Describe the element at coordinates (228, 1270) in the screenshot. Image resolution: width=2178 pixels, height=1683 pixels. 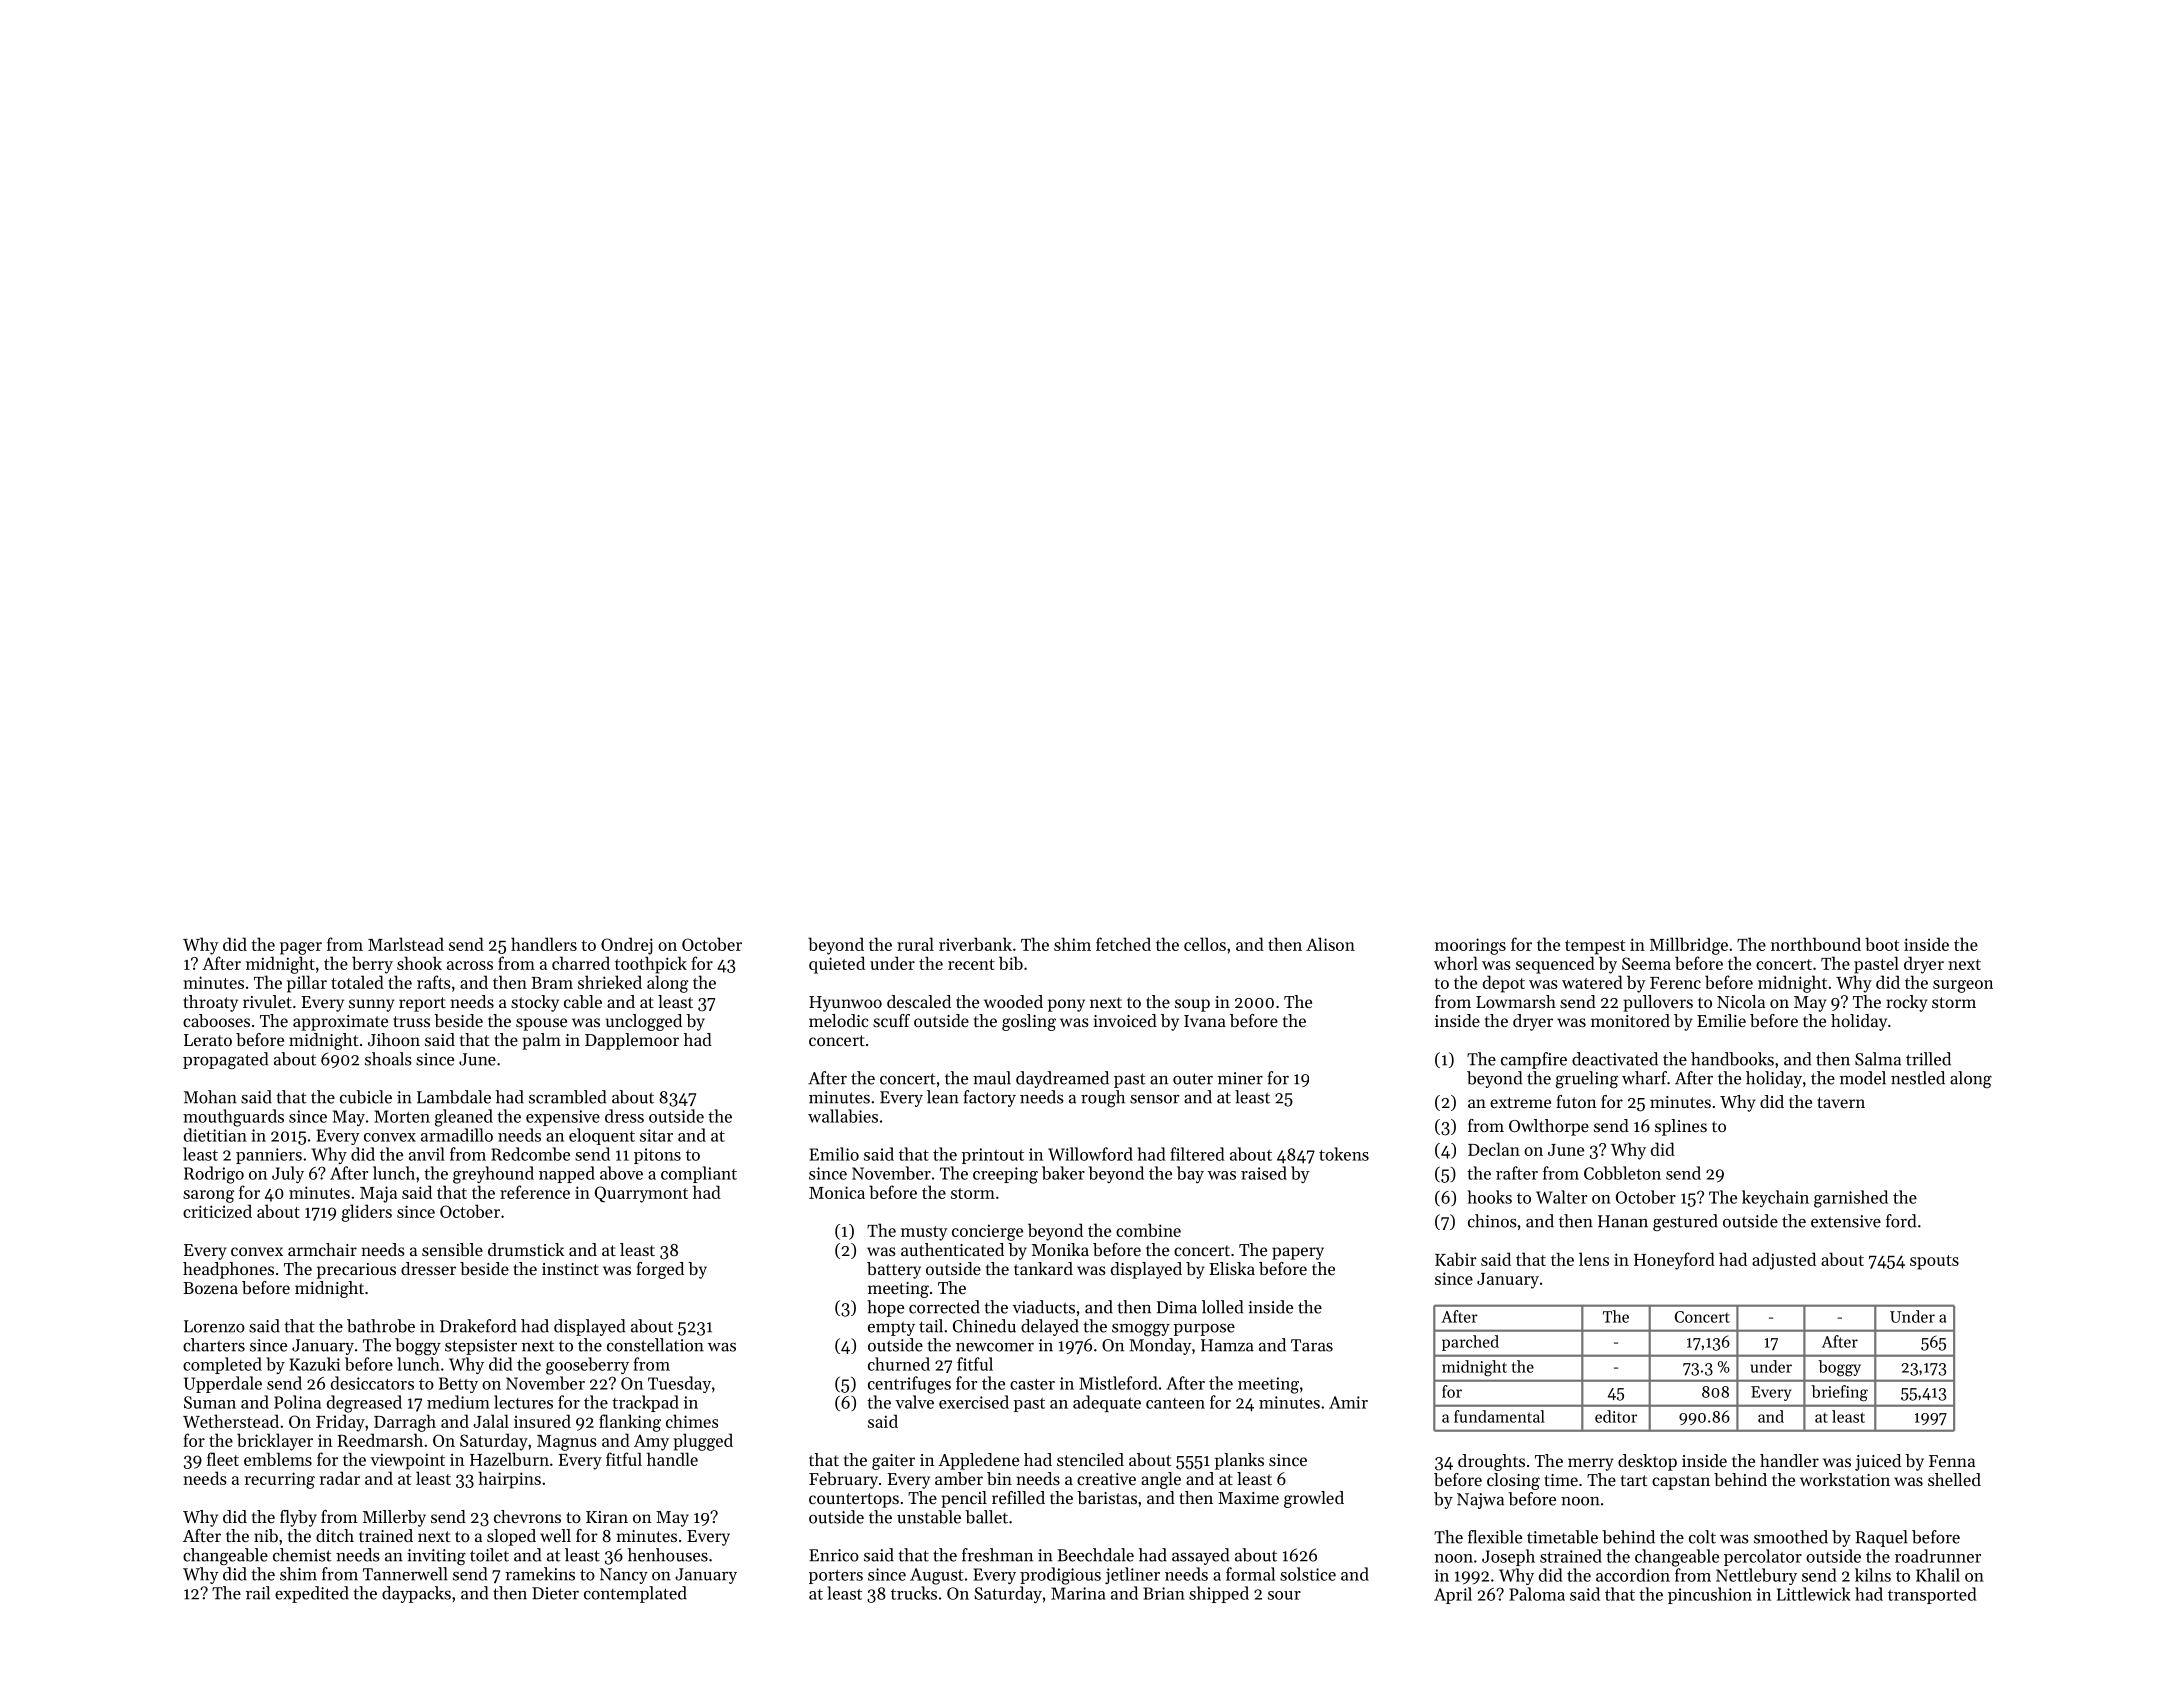
I see `headphones` at that location.
